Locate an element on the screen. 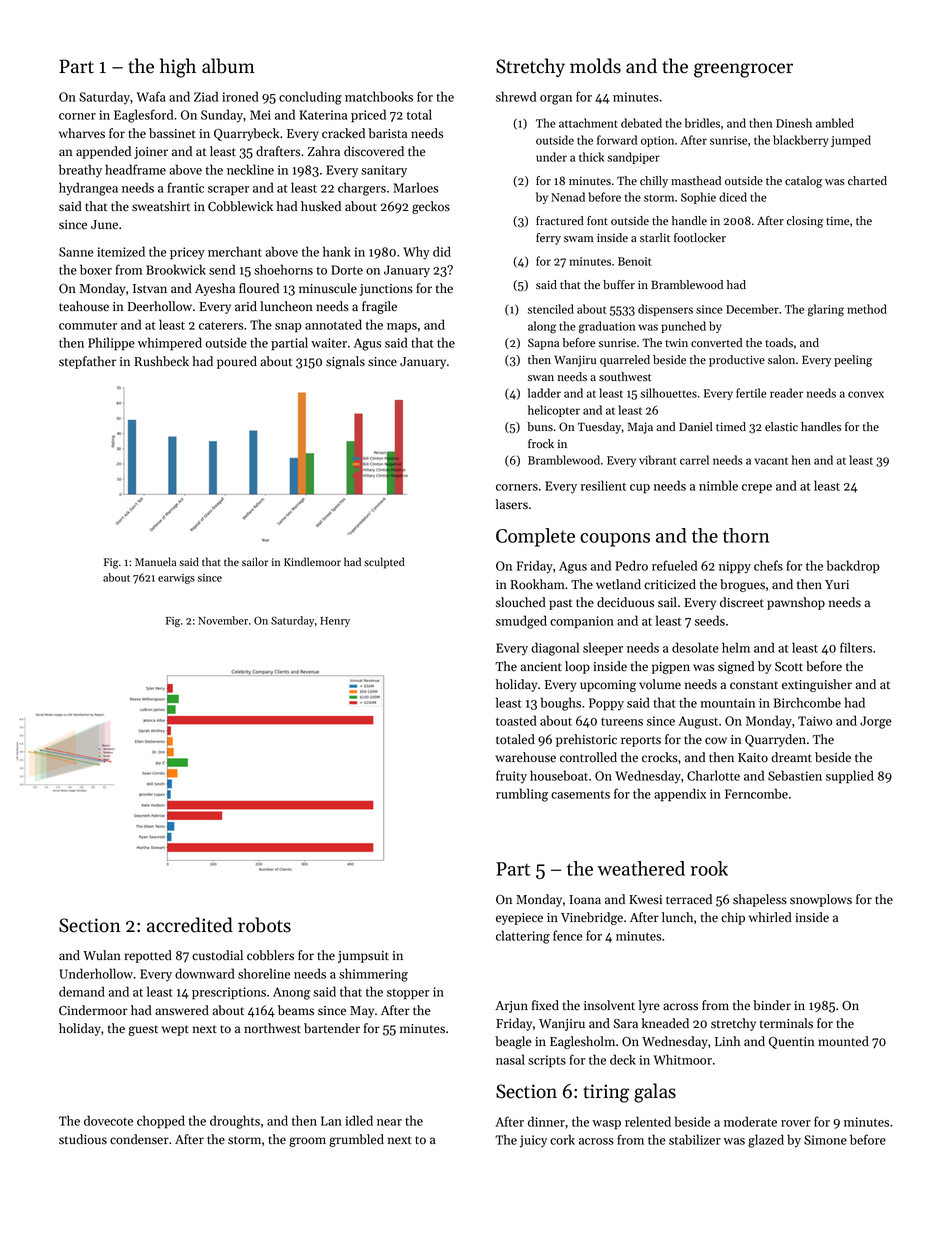  lasers is located at coordinates (512, 504).
